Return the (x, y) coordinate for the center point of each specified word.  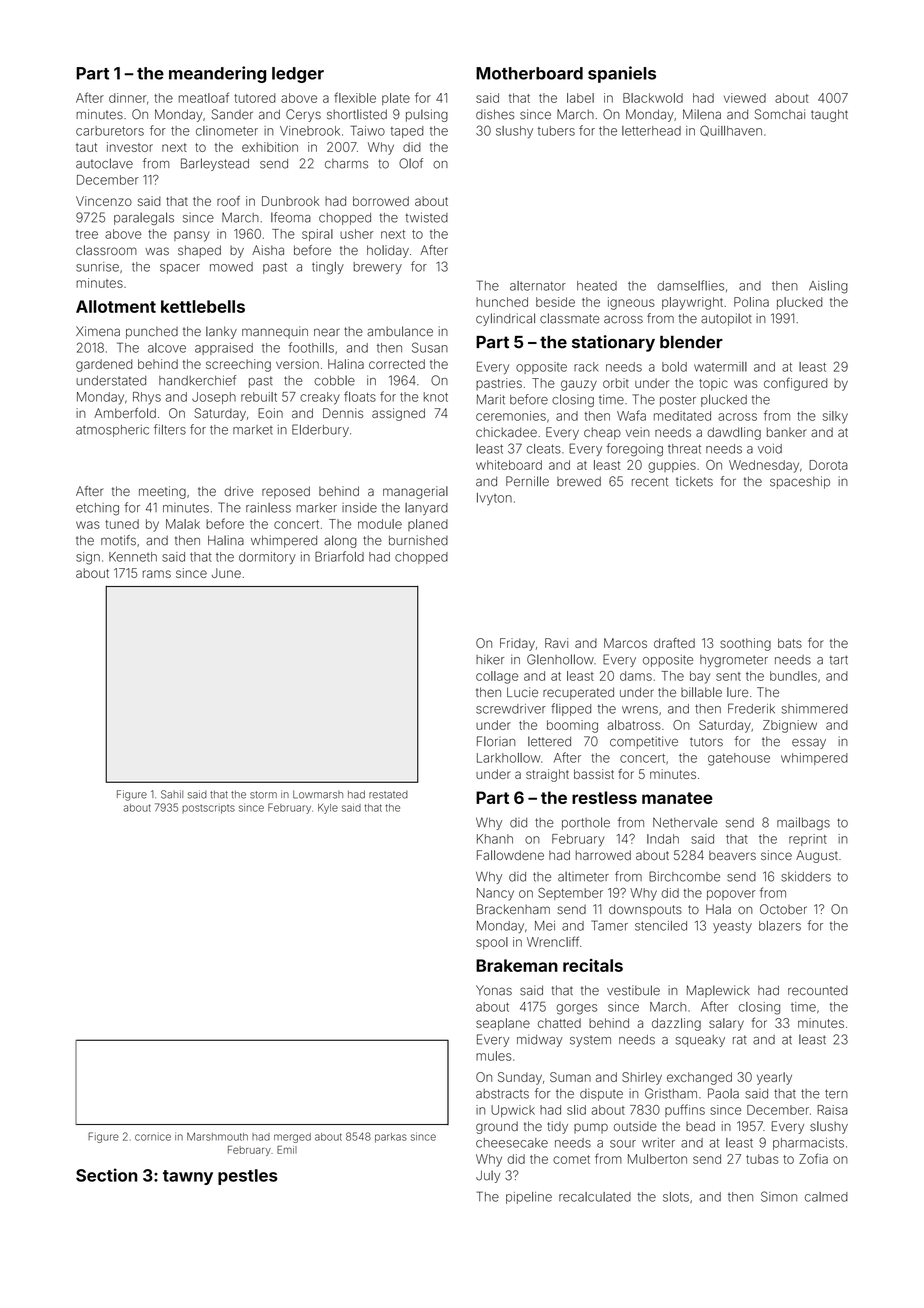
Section (106, 1175)
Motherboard (529, 73)
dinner (128, 98)
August (817, 856)
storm (263, 795)
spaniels (622, 74)
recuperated (578, 693)
